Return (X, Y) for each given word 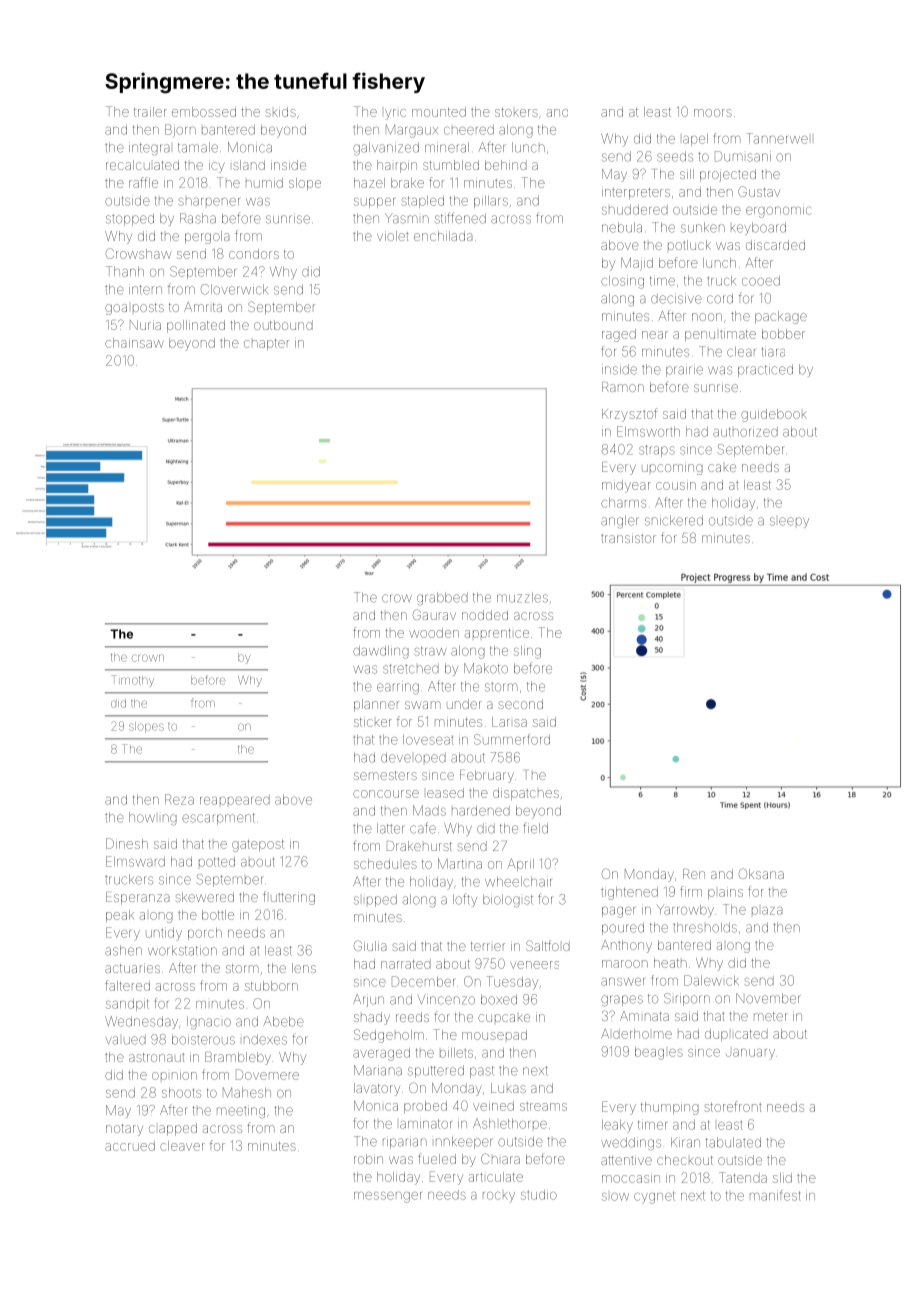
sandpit (127, 1004)
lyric (395, 114)
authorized (745, 431)
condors (254, 254)
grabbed (442, 598)
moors (713, 113)
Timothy (132, 681)
